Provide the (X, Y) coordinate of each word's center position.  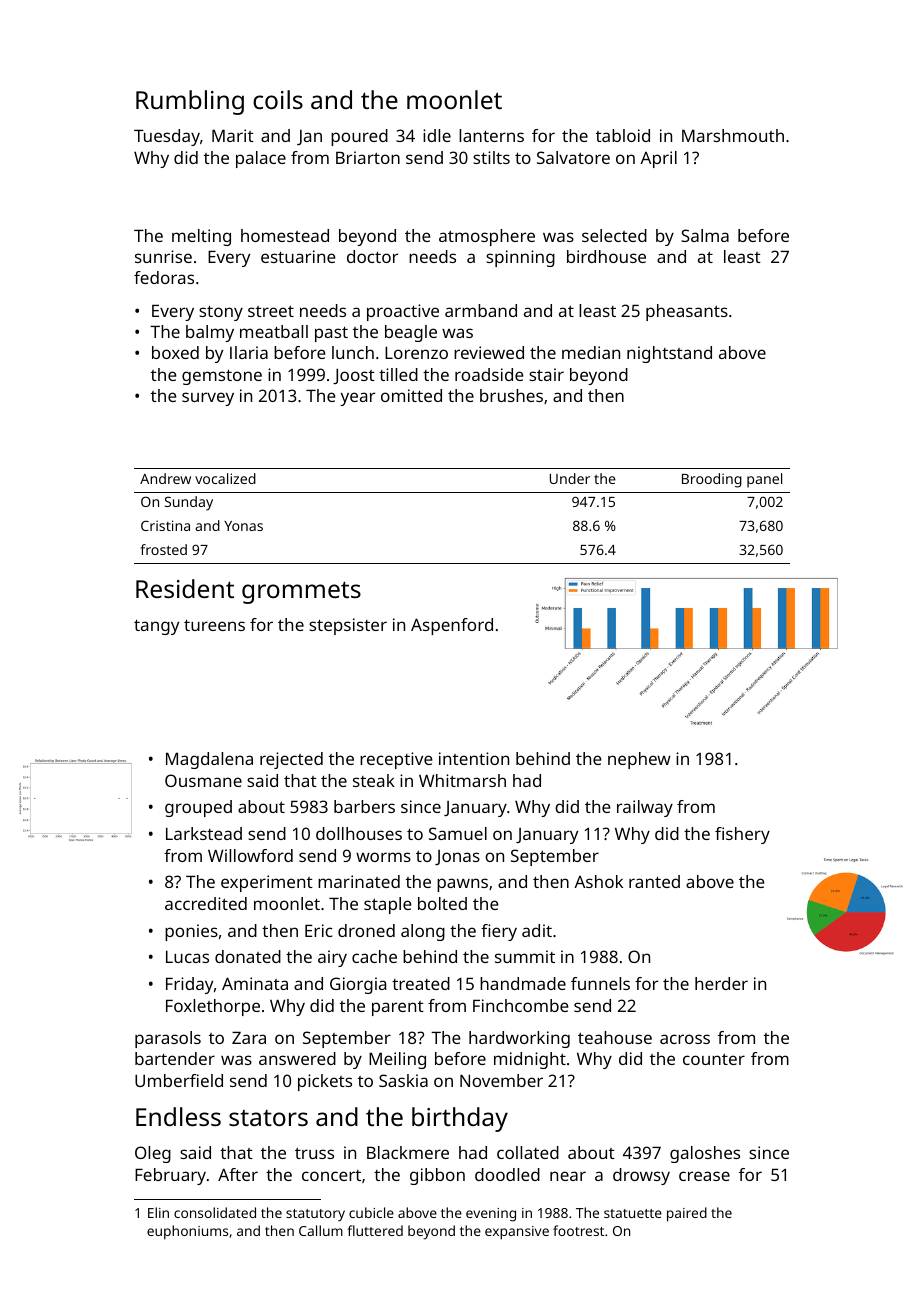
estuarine (298, 256)
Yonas (243, 526)
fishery (742, 835)
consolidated (215, 1212)
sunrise (163, 256)
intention (474, 758)
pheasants (687, 312)
